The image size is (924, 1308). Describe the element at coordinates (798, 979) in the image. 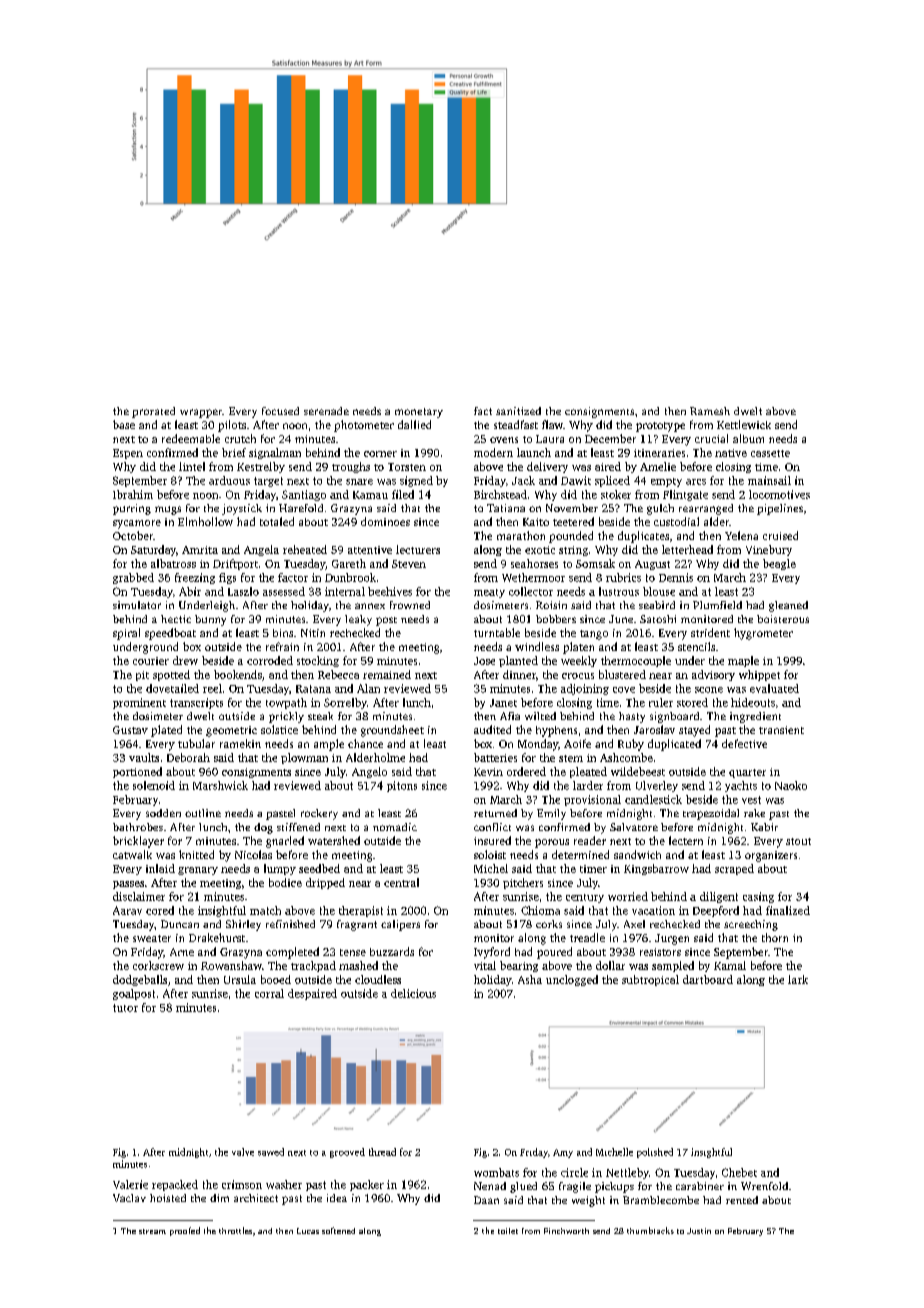

I see `lark` at that location.
